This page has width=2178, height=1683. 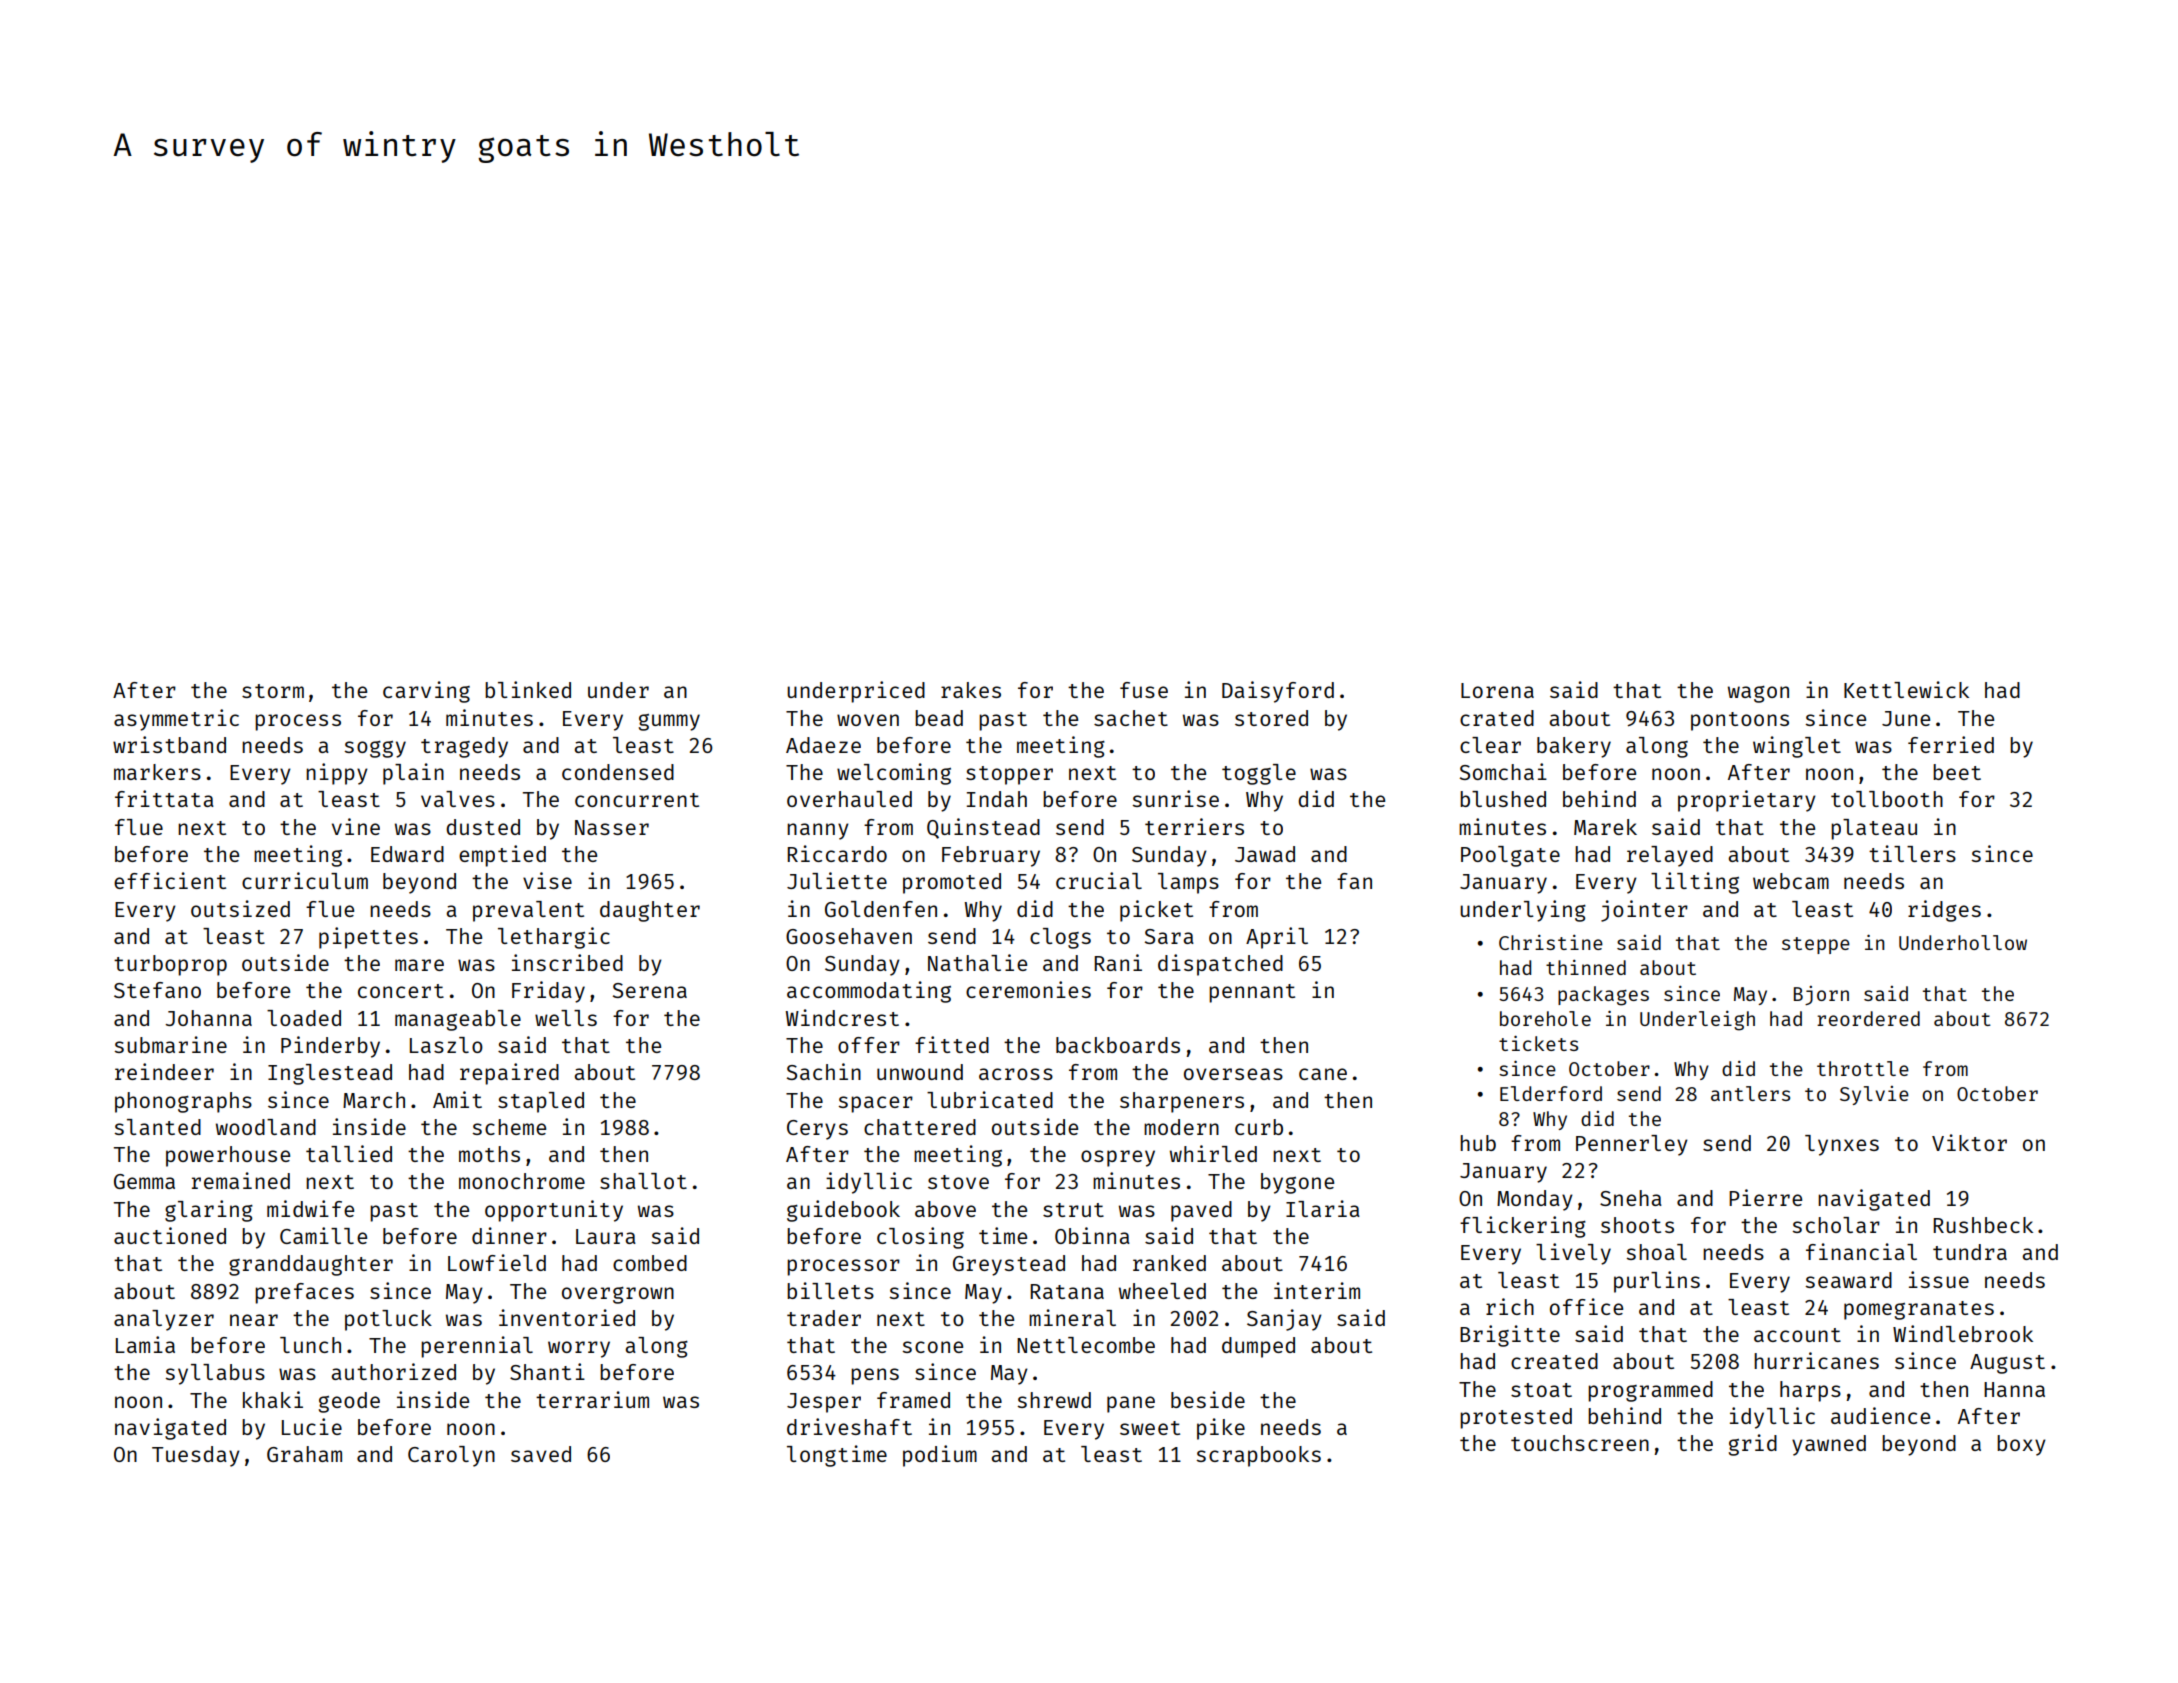 What do you see at coordinates (528, 911) in the page?
I see `prevalent` at bounding box center [528, 911].
